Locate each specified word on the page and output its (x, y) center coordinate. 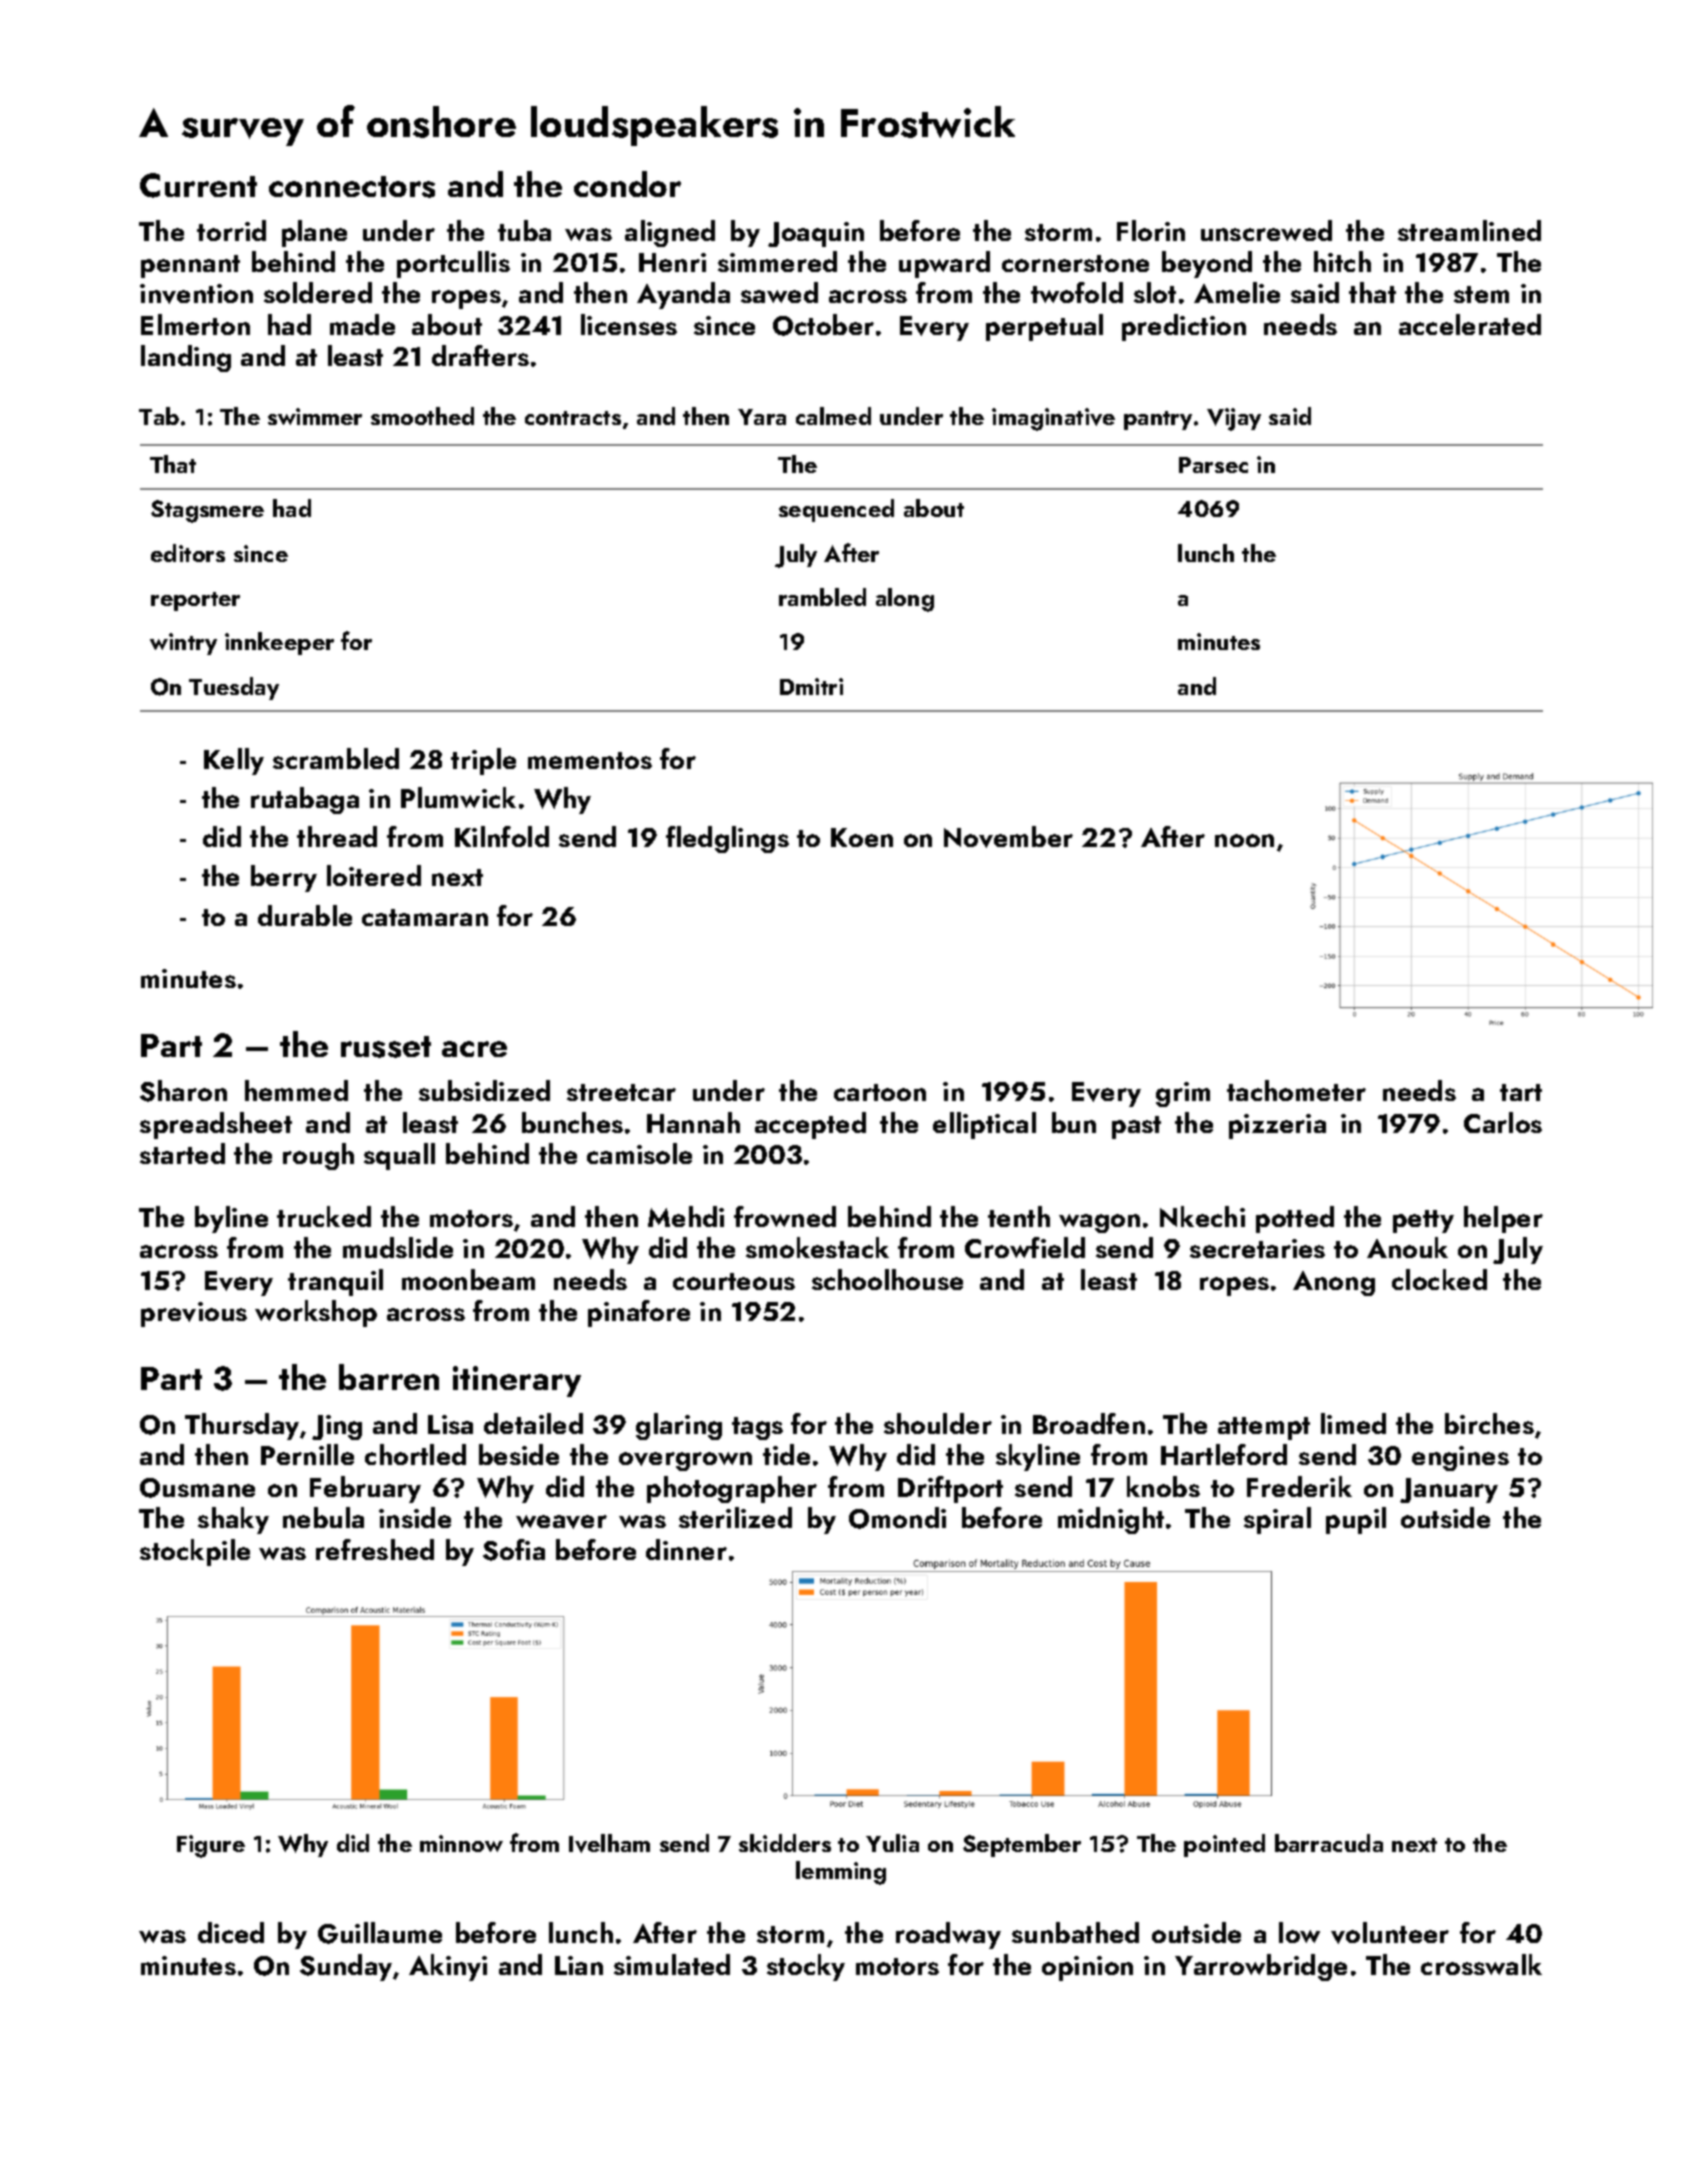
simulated (672, 1964)
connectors (352, 187)
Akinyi (448, 1967)
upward (944, 264)
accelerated (1470, 324)
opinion (1087, 1968)
